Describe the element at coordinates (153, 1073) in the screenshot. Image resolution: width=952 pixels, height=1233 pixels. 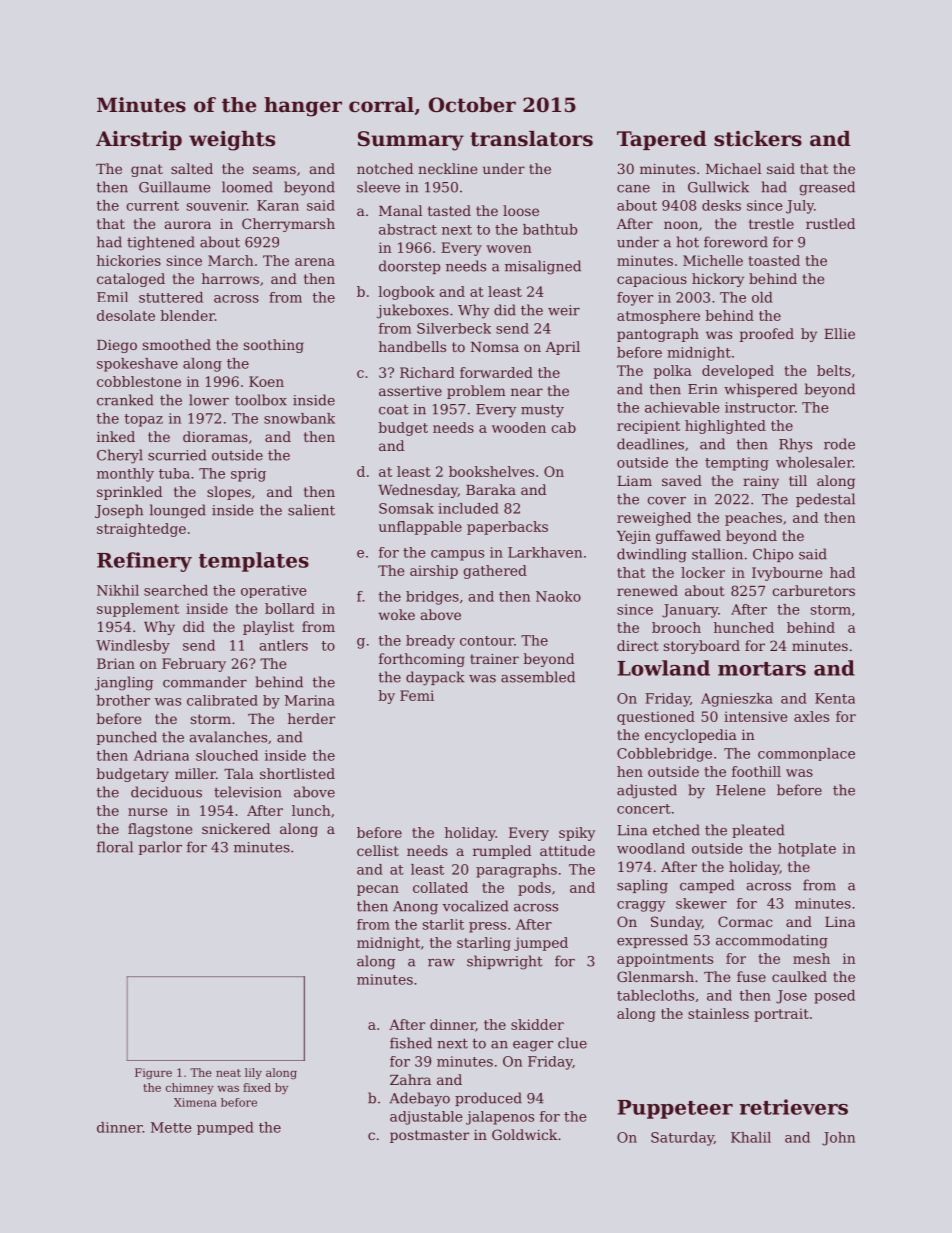
I see `Figure` at that location.
